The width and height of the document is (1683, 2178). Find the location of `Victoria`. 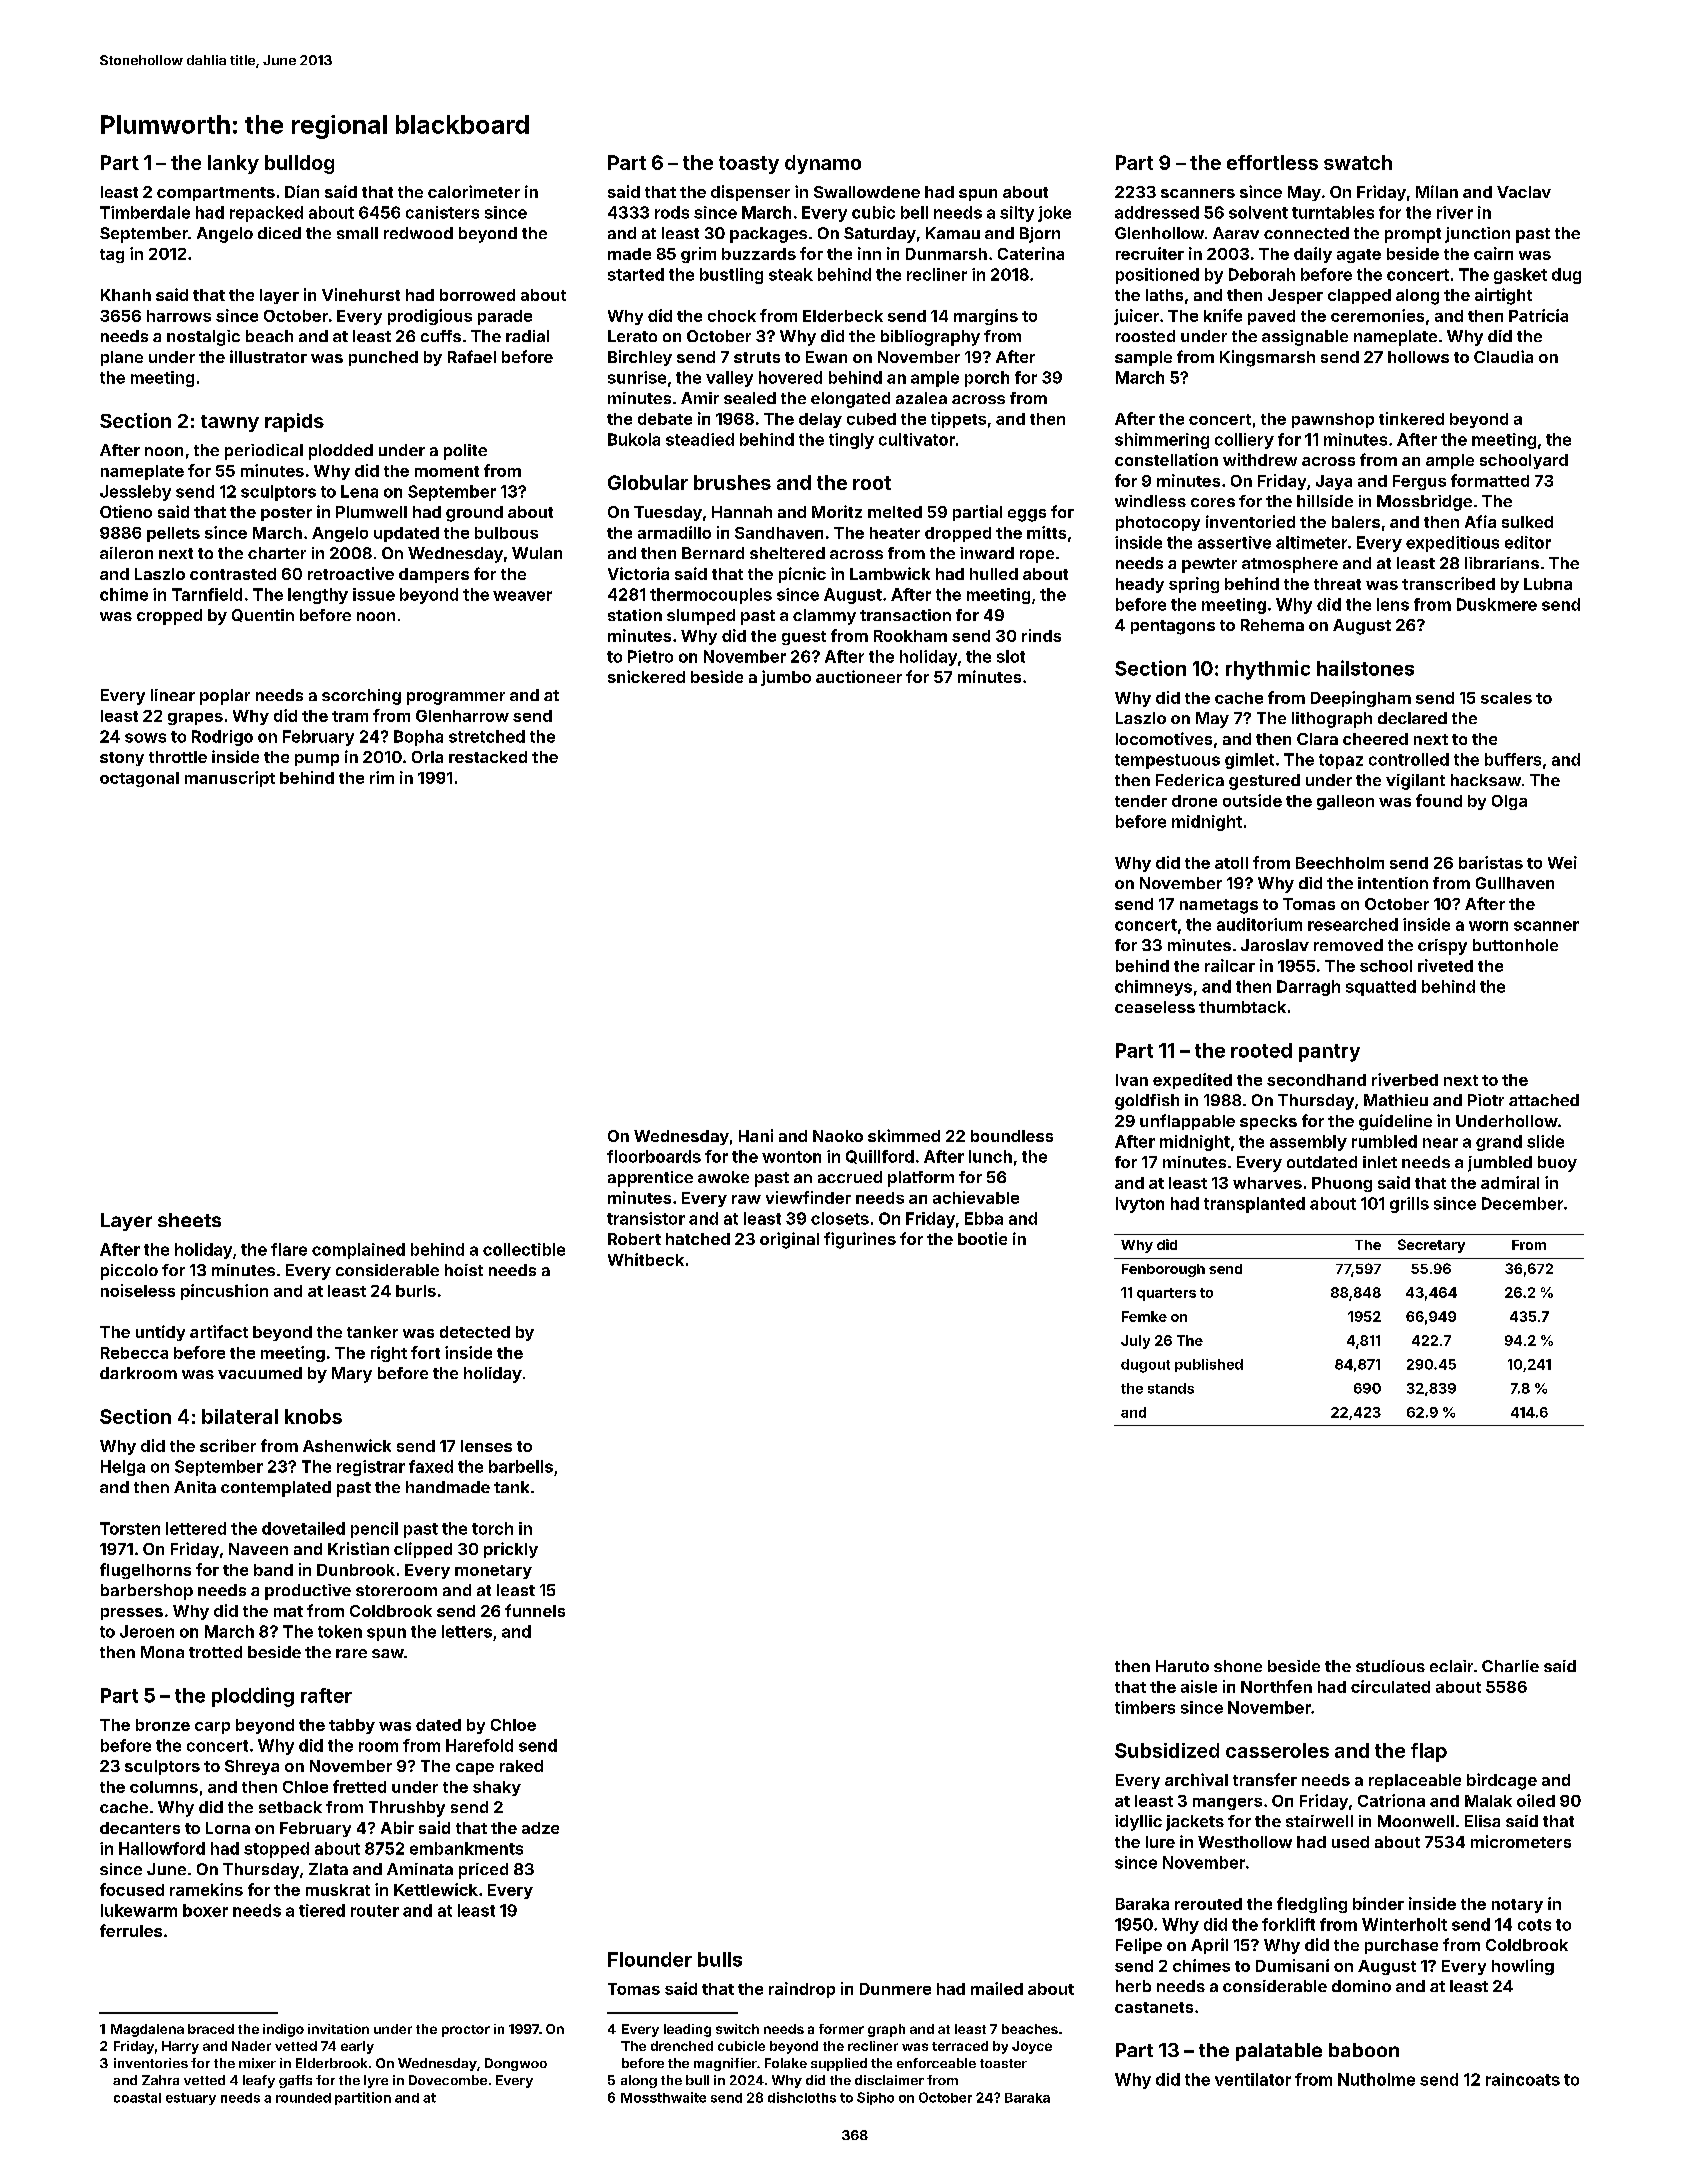

Victoria is located at coordinates (638, 573).
